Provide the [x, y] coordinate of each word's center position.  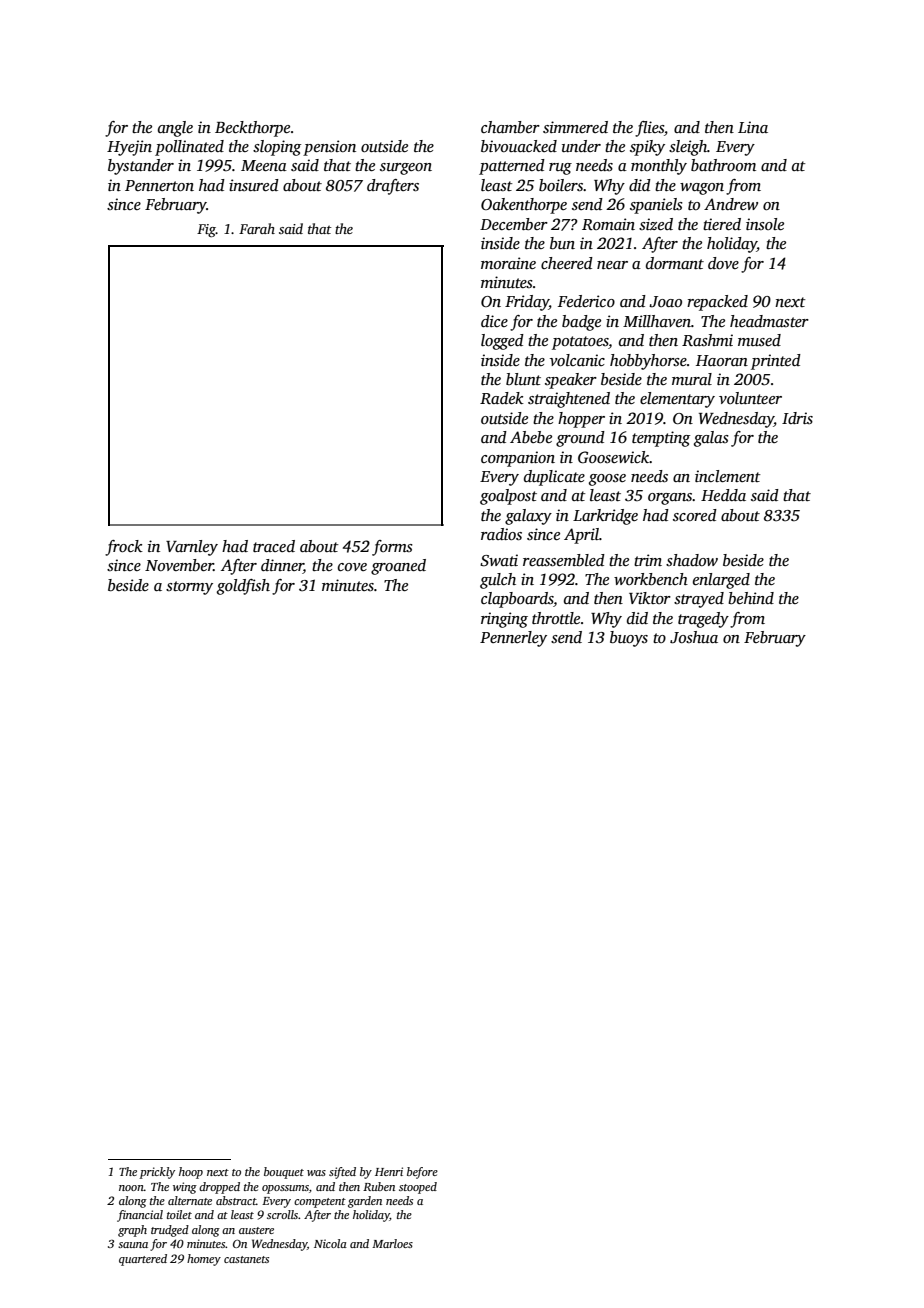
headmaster [769, 321]
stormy [189, 588]
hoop [191, 1173]
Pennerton [159, 185]
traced [274, 546]
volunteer [750, 398]
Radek [502, 398]
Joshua [694, 637]
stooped [418, 1188]
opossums [285, 1189]
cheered [567, 263]
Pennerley [513, 639]
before [422, 1173]
